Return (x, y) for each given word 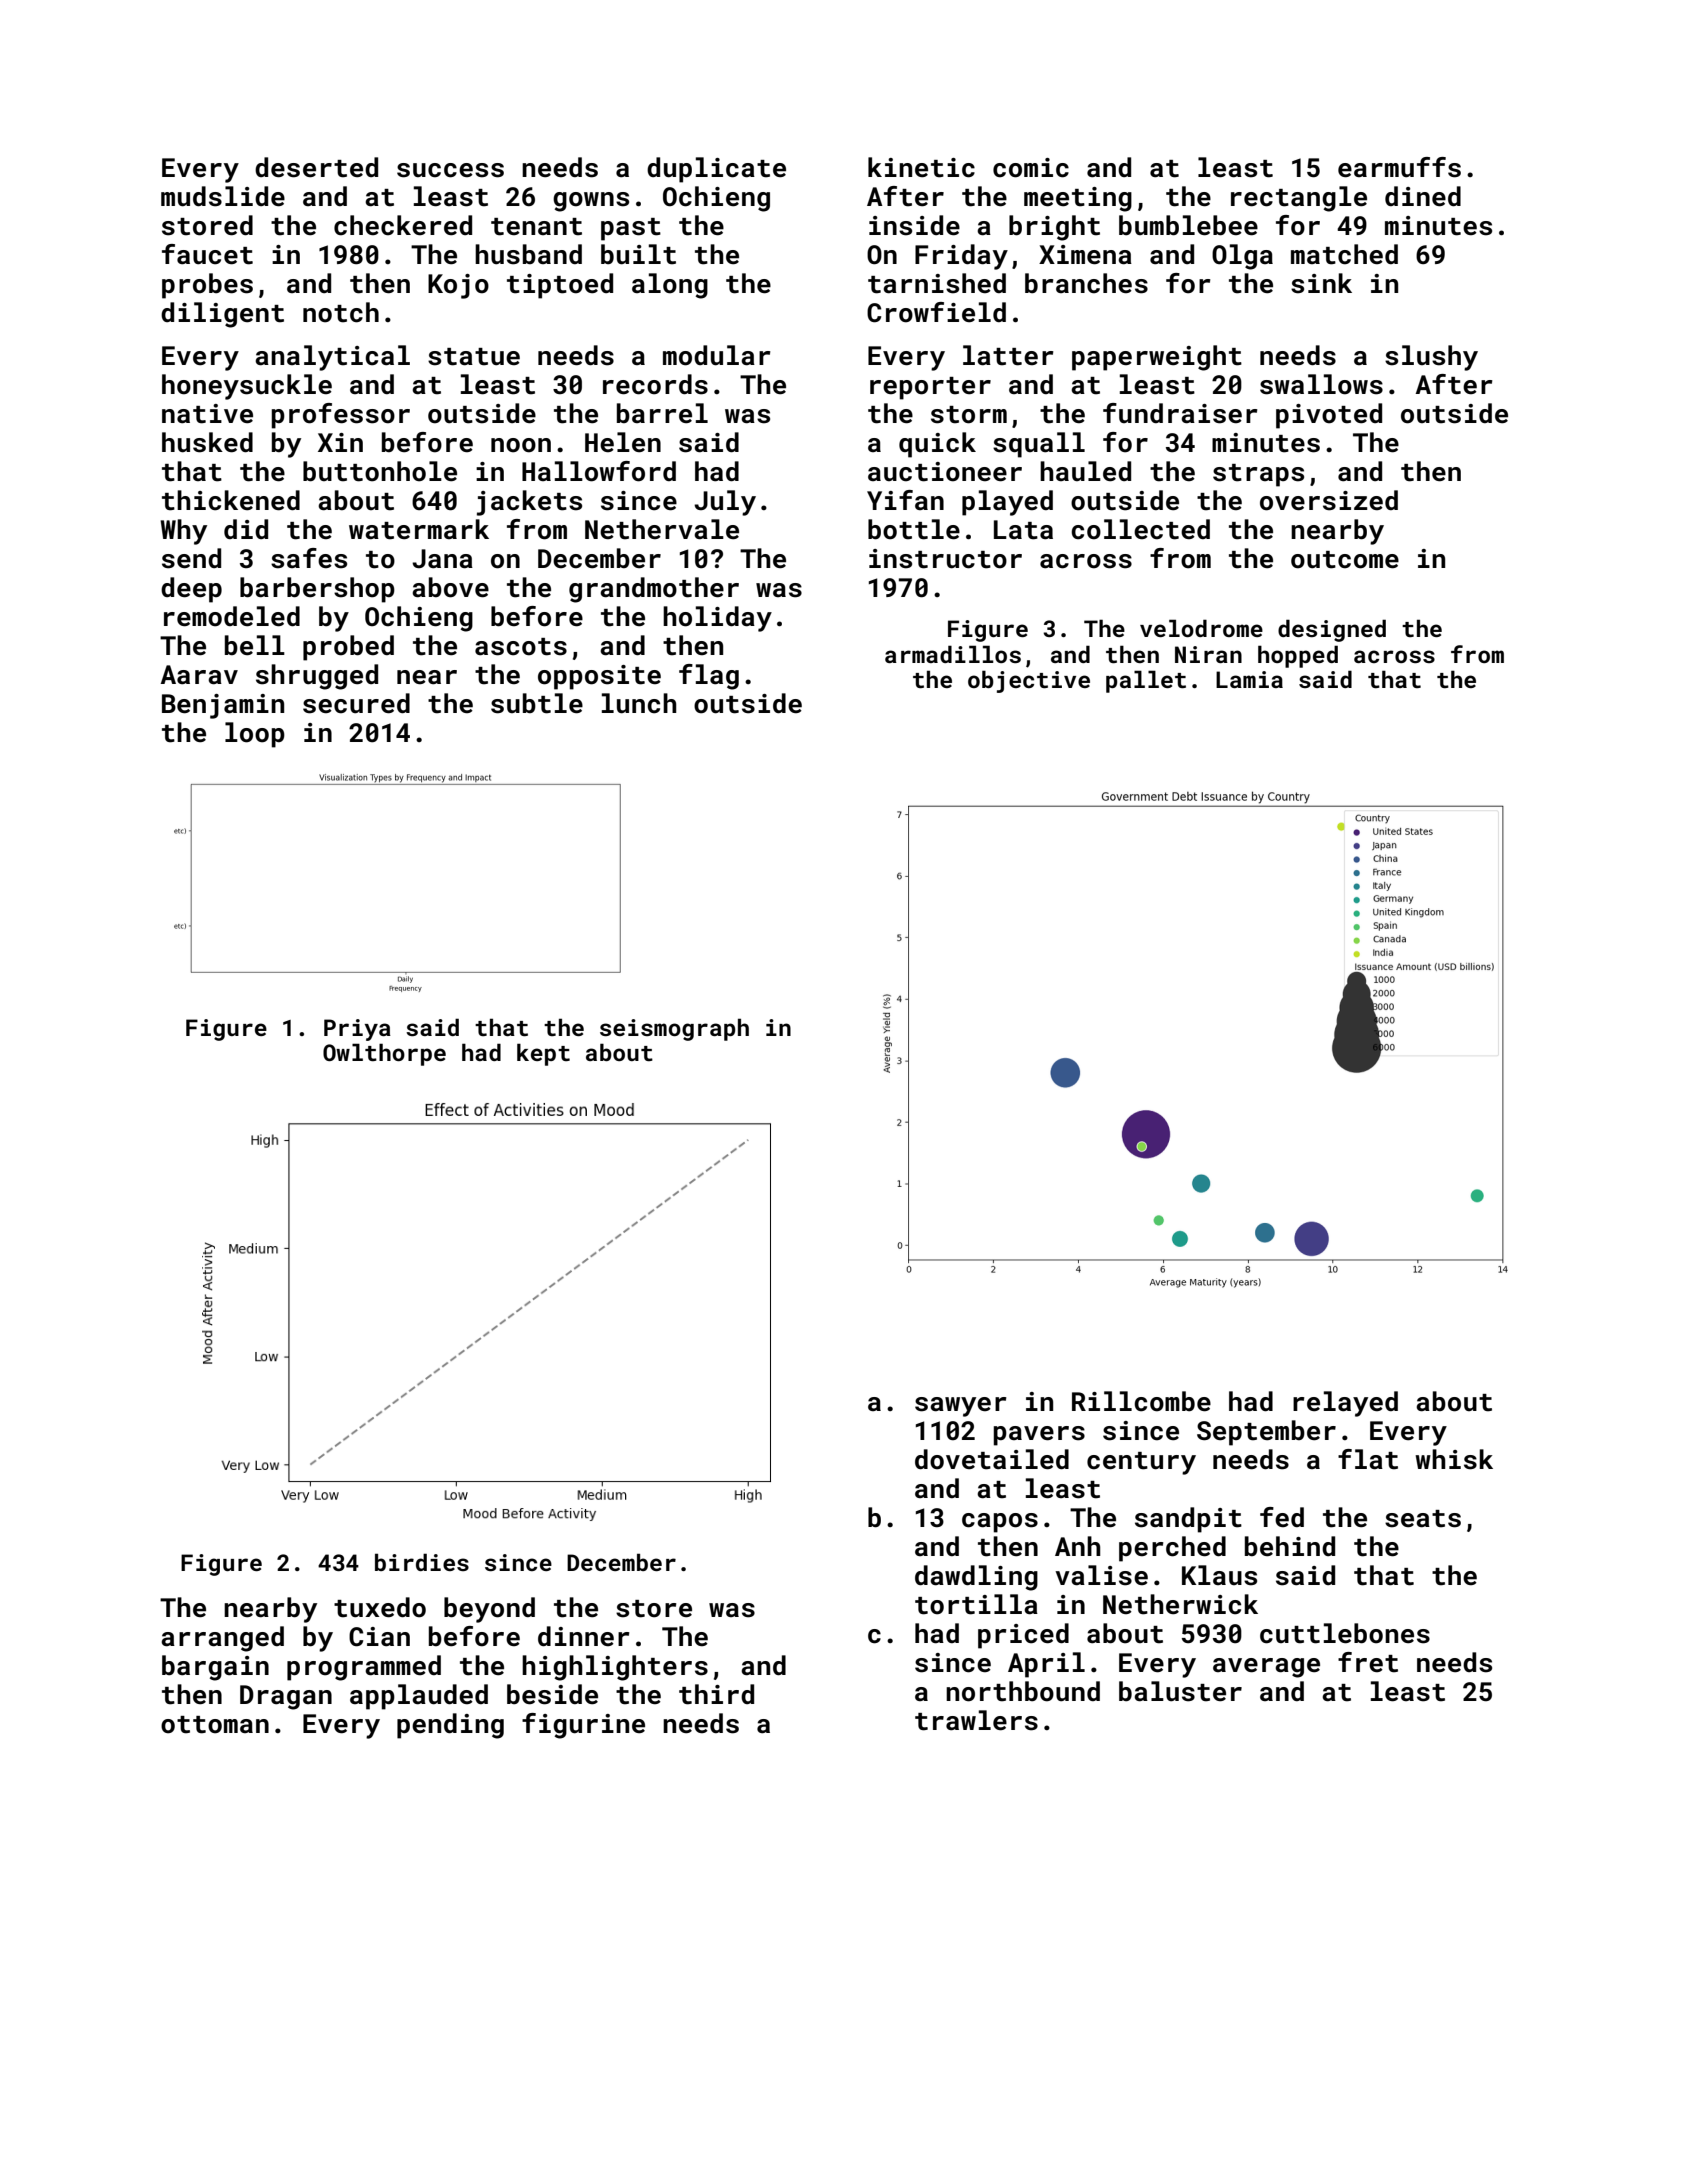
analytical (332, 358)
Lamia (1249, 679)
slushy (1431, 358)
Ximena (1085, 255)
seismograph (674, 1029)
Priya (357, 1030)
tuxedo (380, 1607)
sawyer (961, 1407)
